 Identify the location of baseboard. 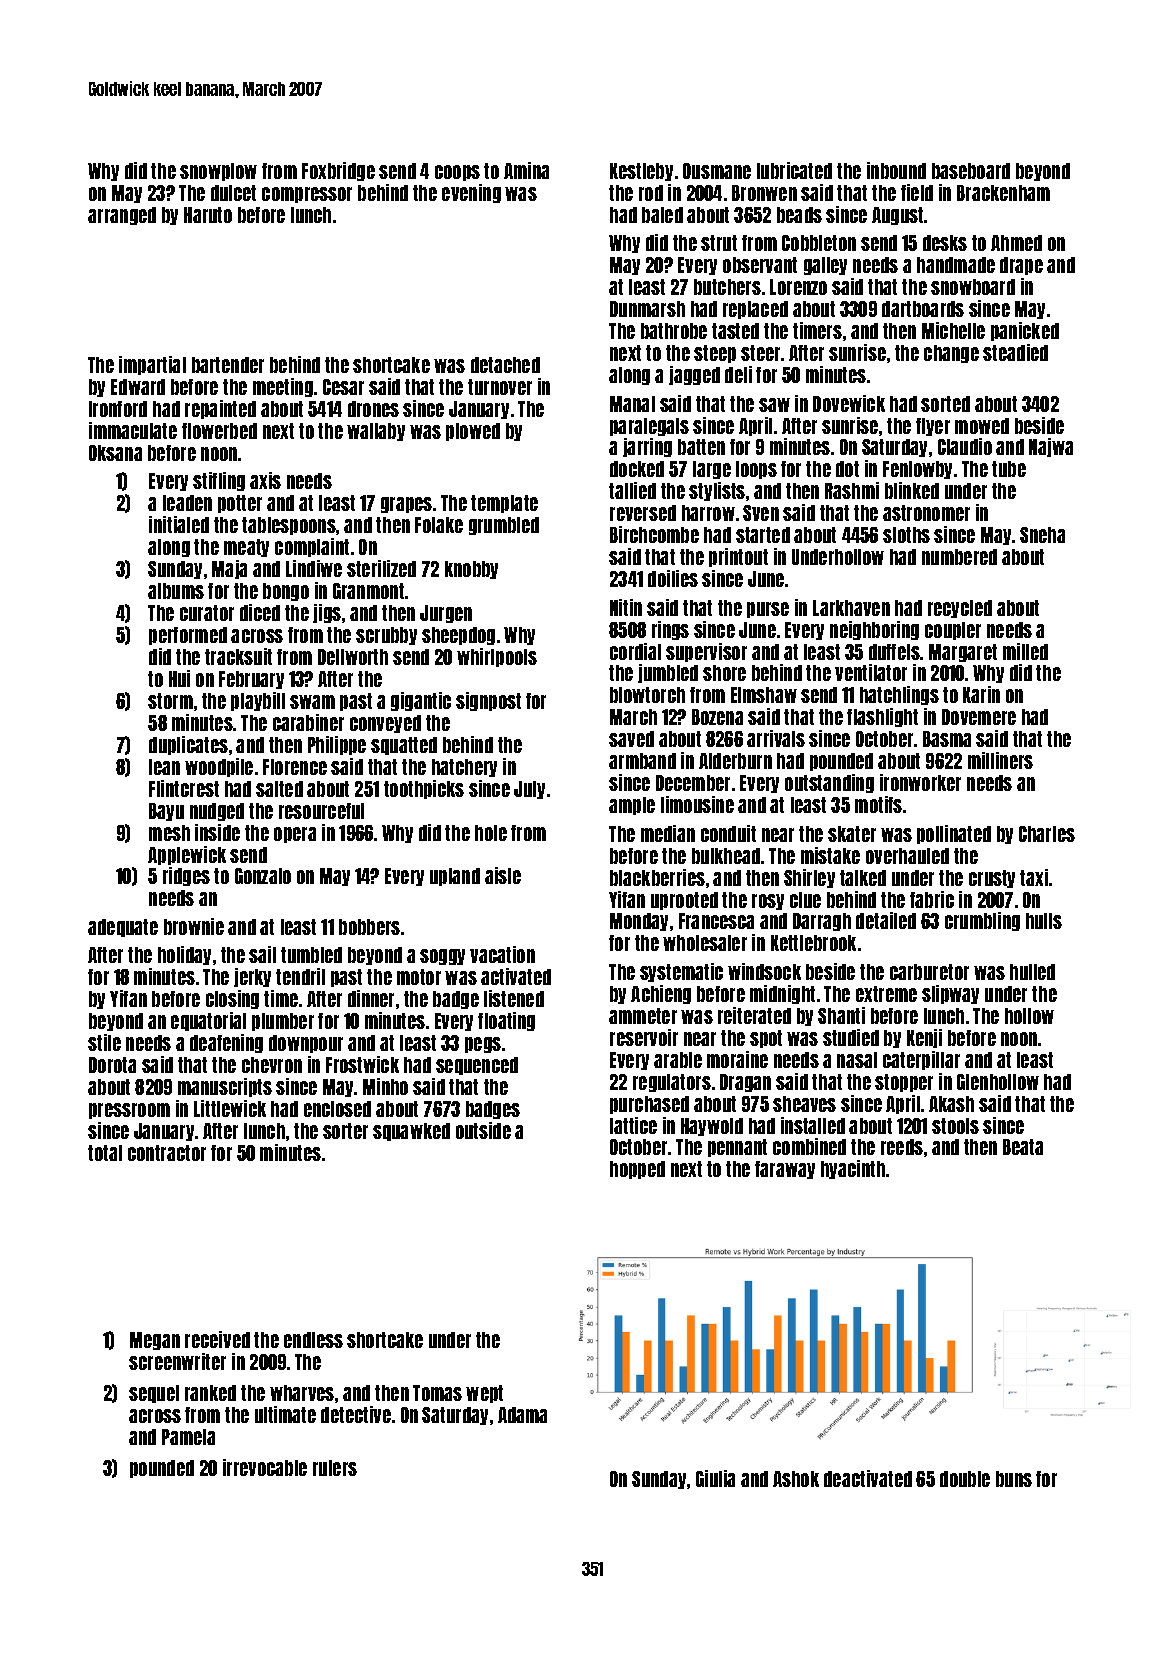
(971, 171).
